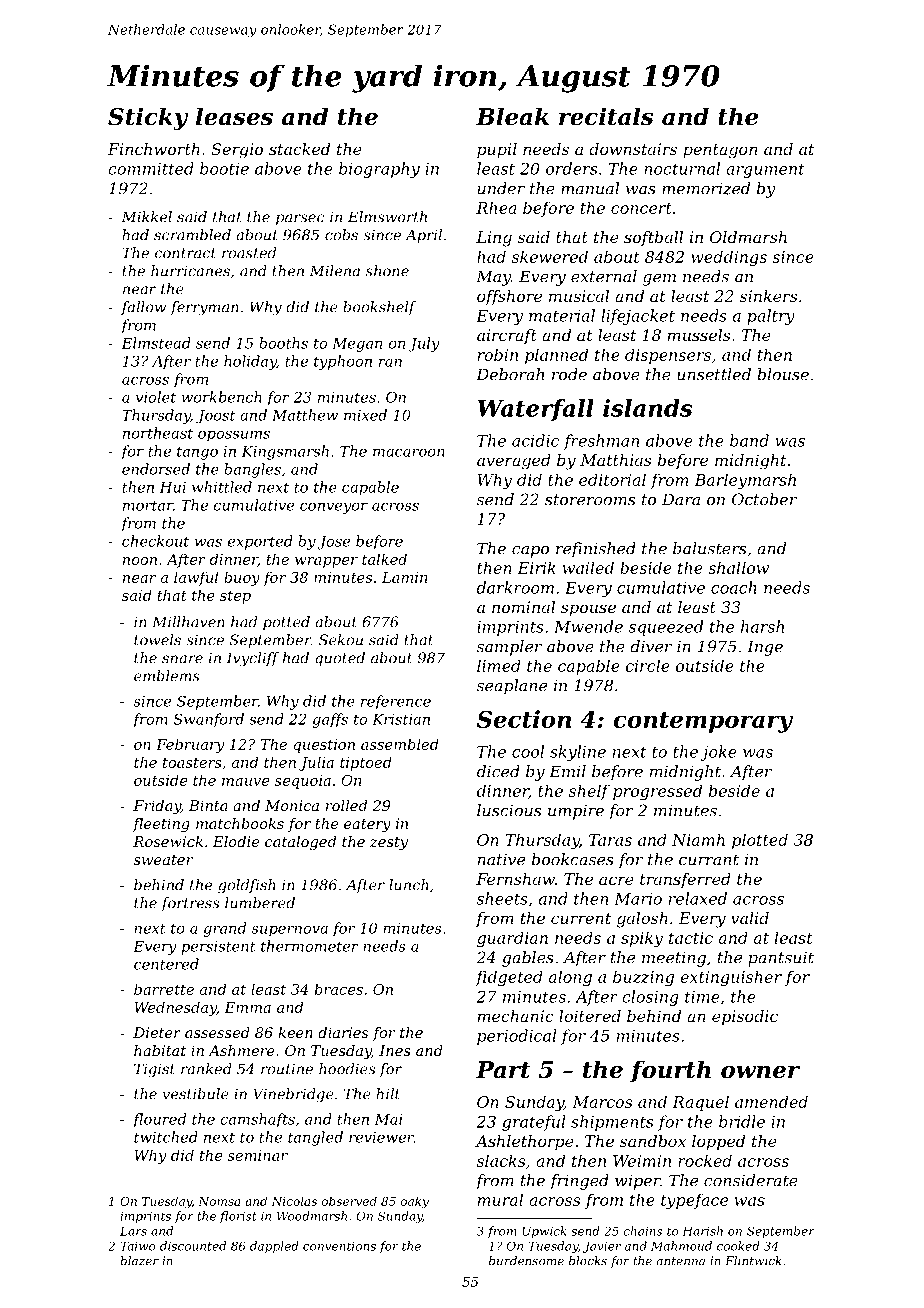 The image size is (924, 1308). What do you see at coordinates (648, 408) in the screenshot?
I see `islands` at bounding box center [648, 408].
